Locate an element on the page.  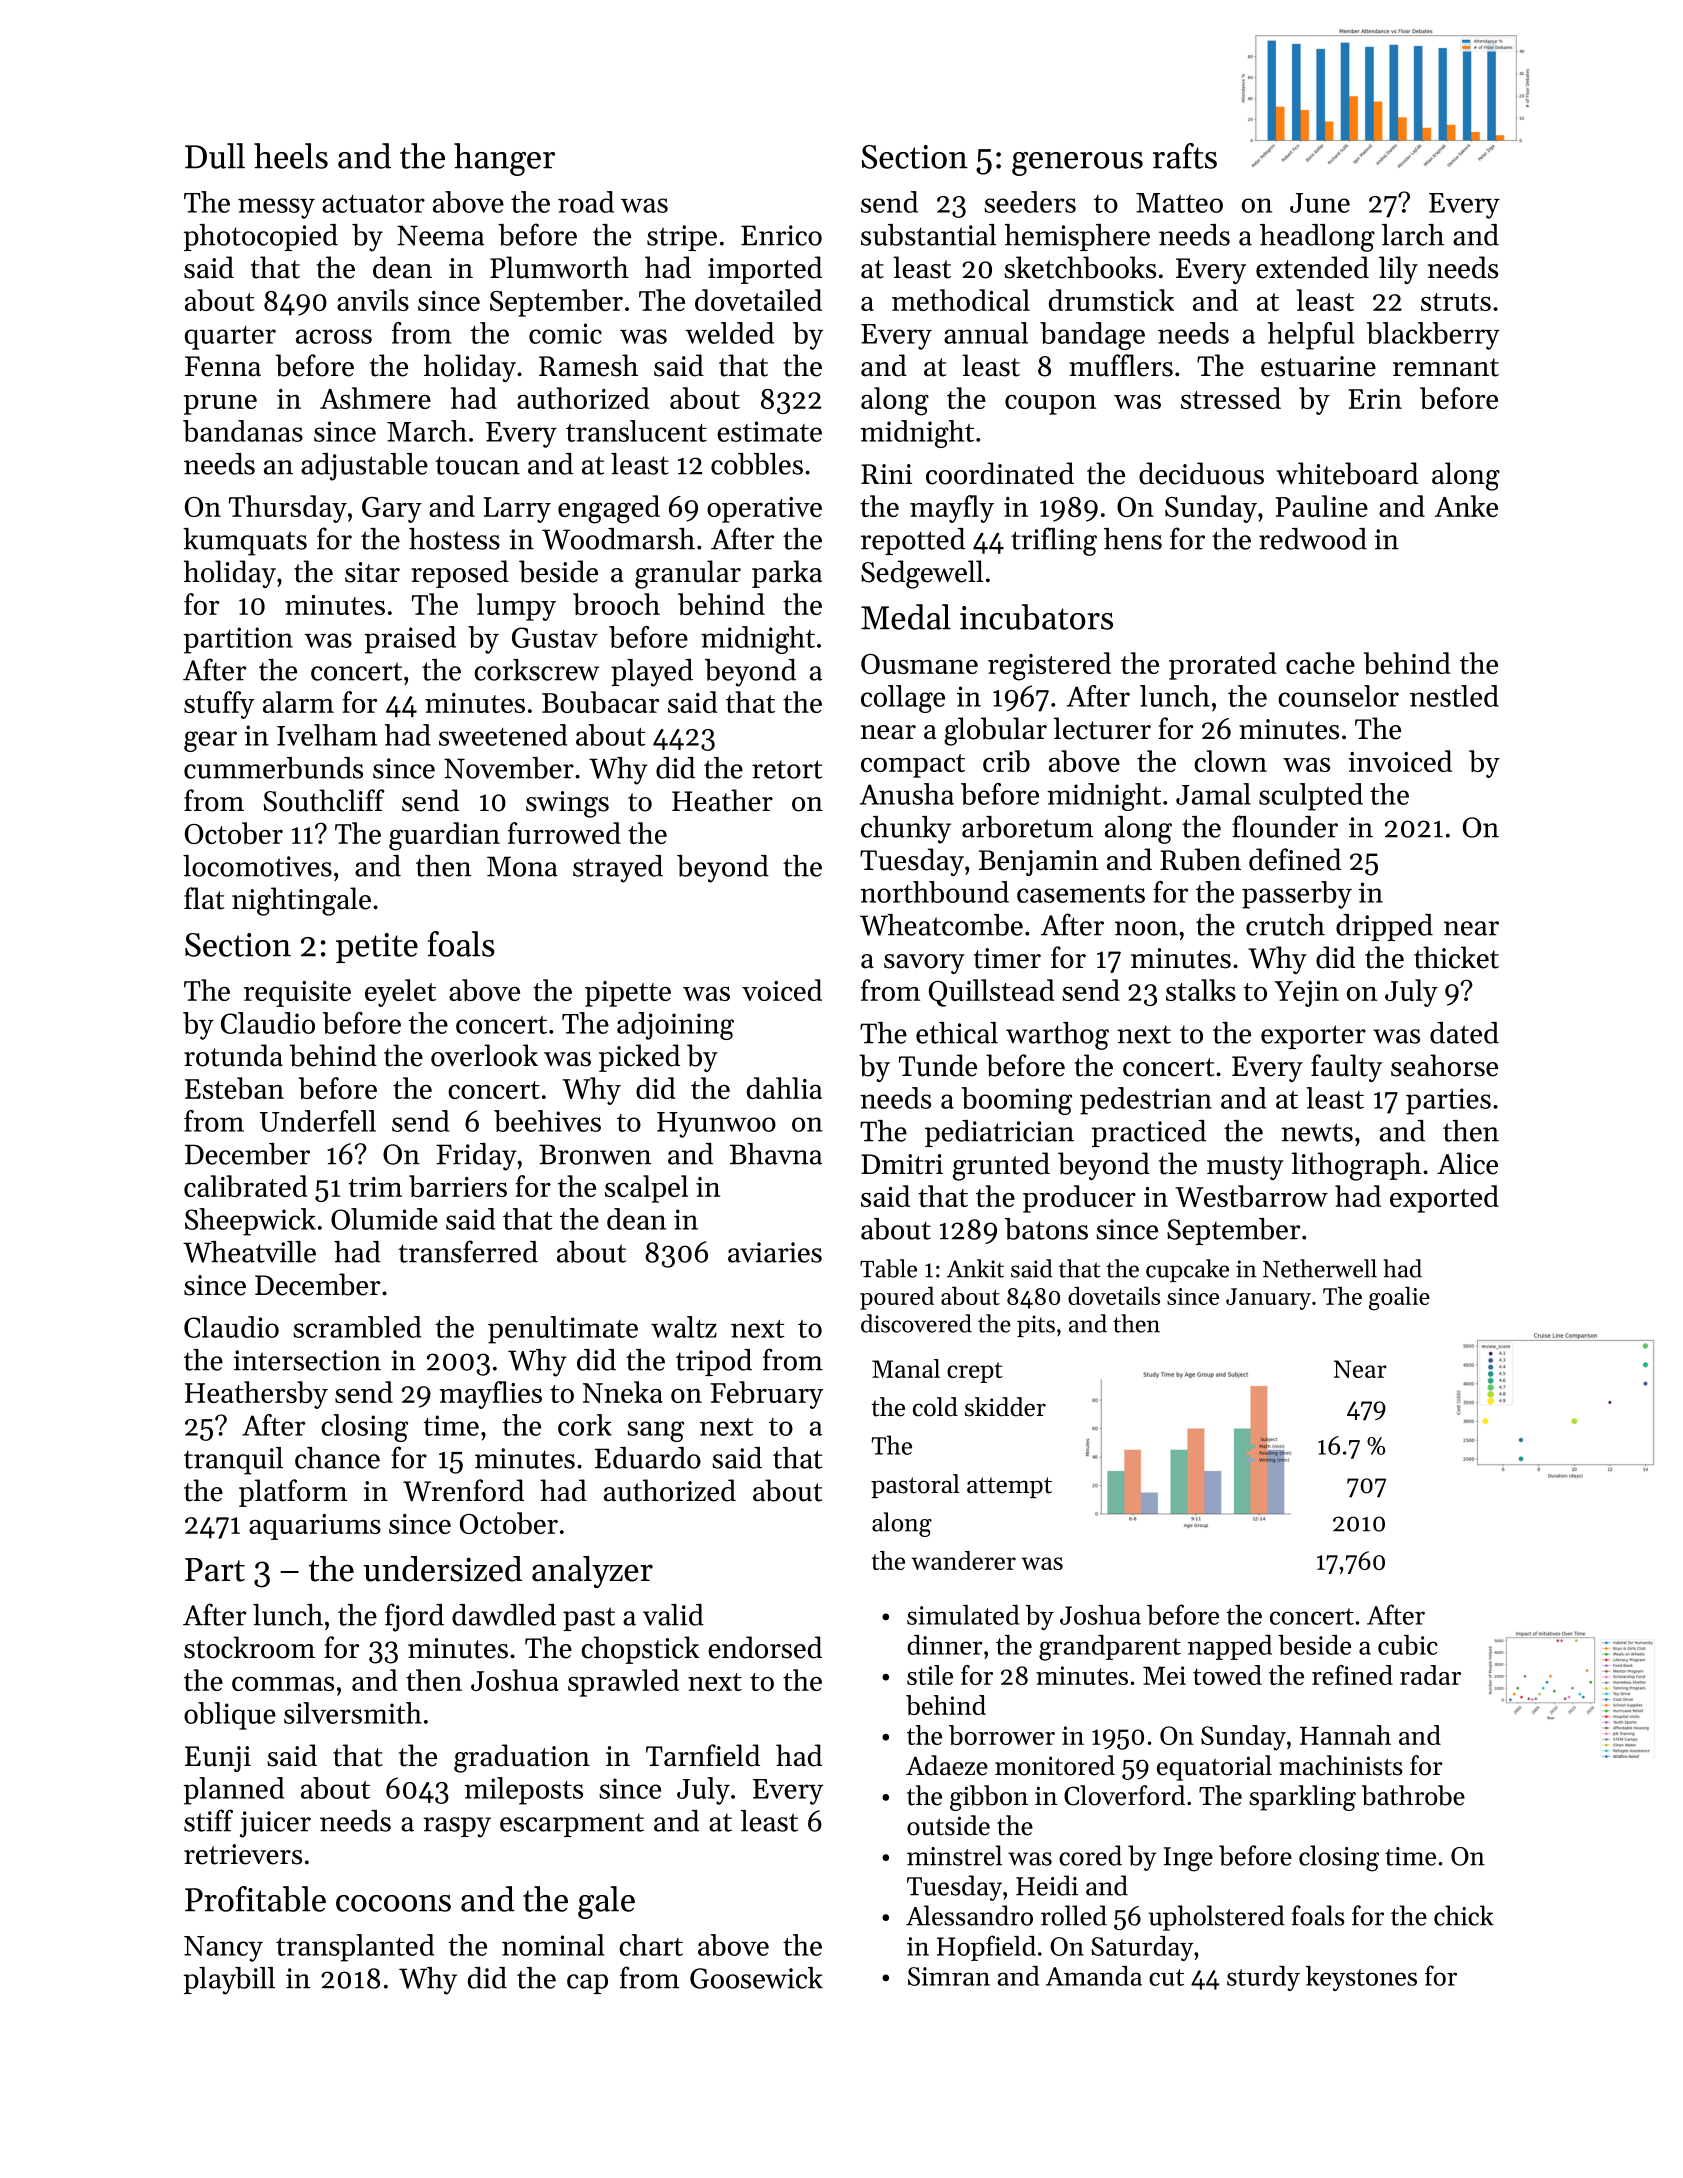
goalie is located at coordinates (1399, 1298).
